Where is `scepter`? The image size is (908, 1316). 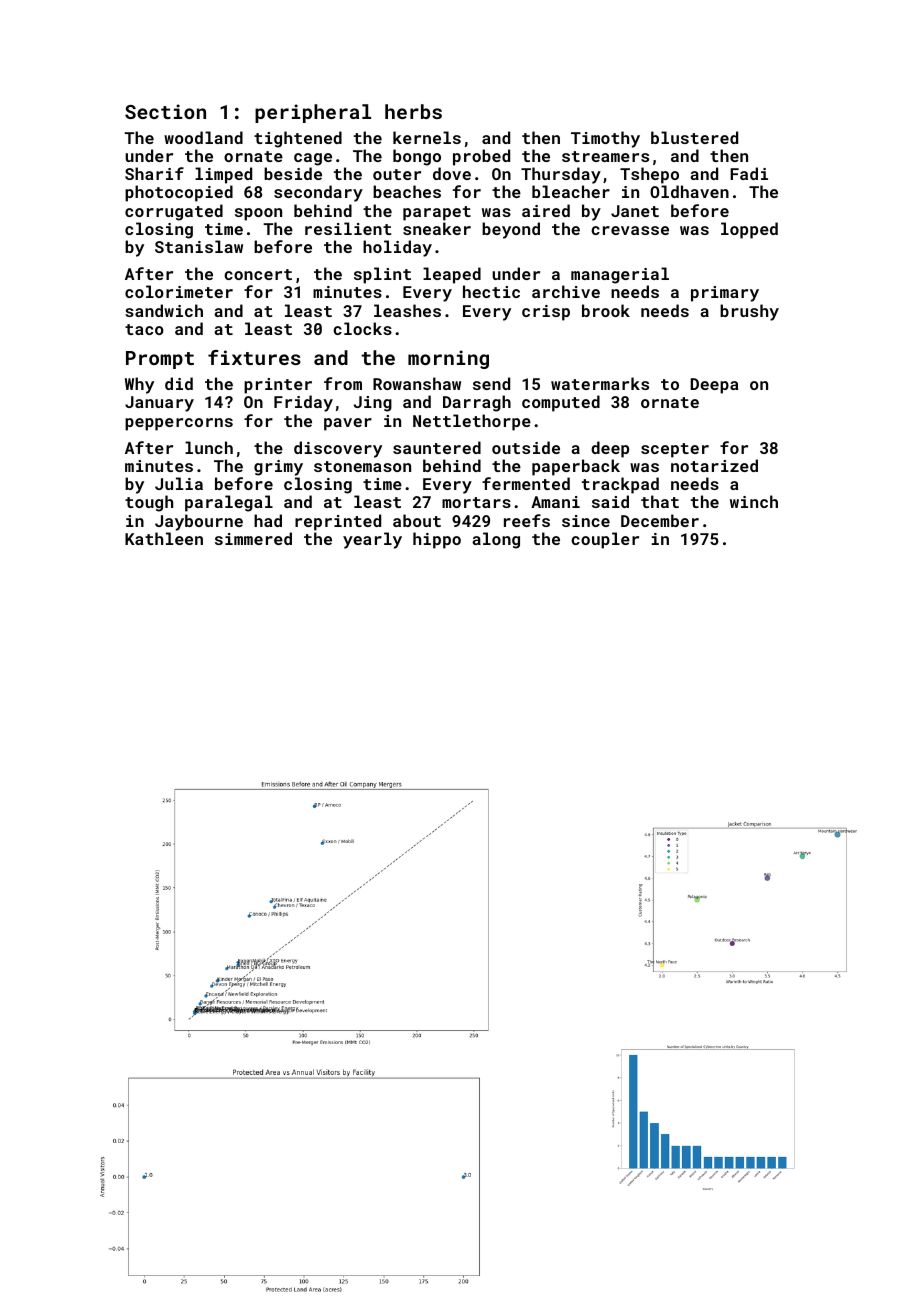 scepter is located at coordinates (675, 450).
